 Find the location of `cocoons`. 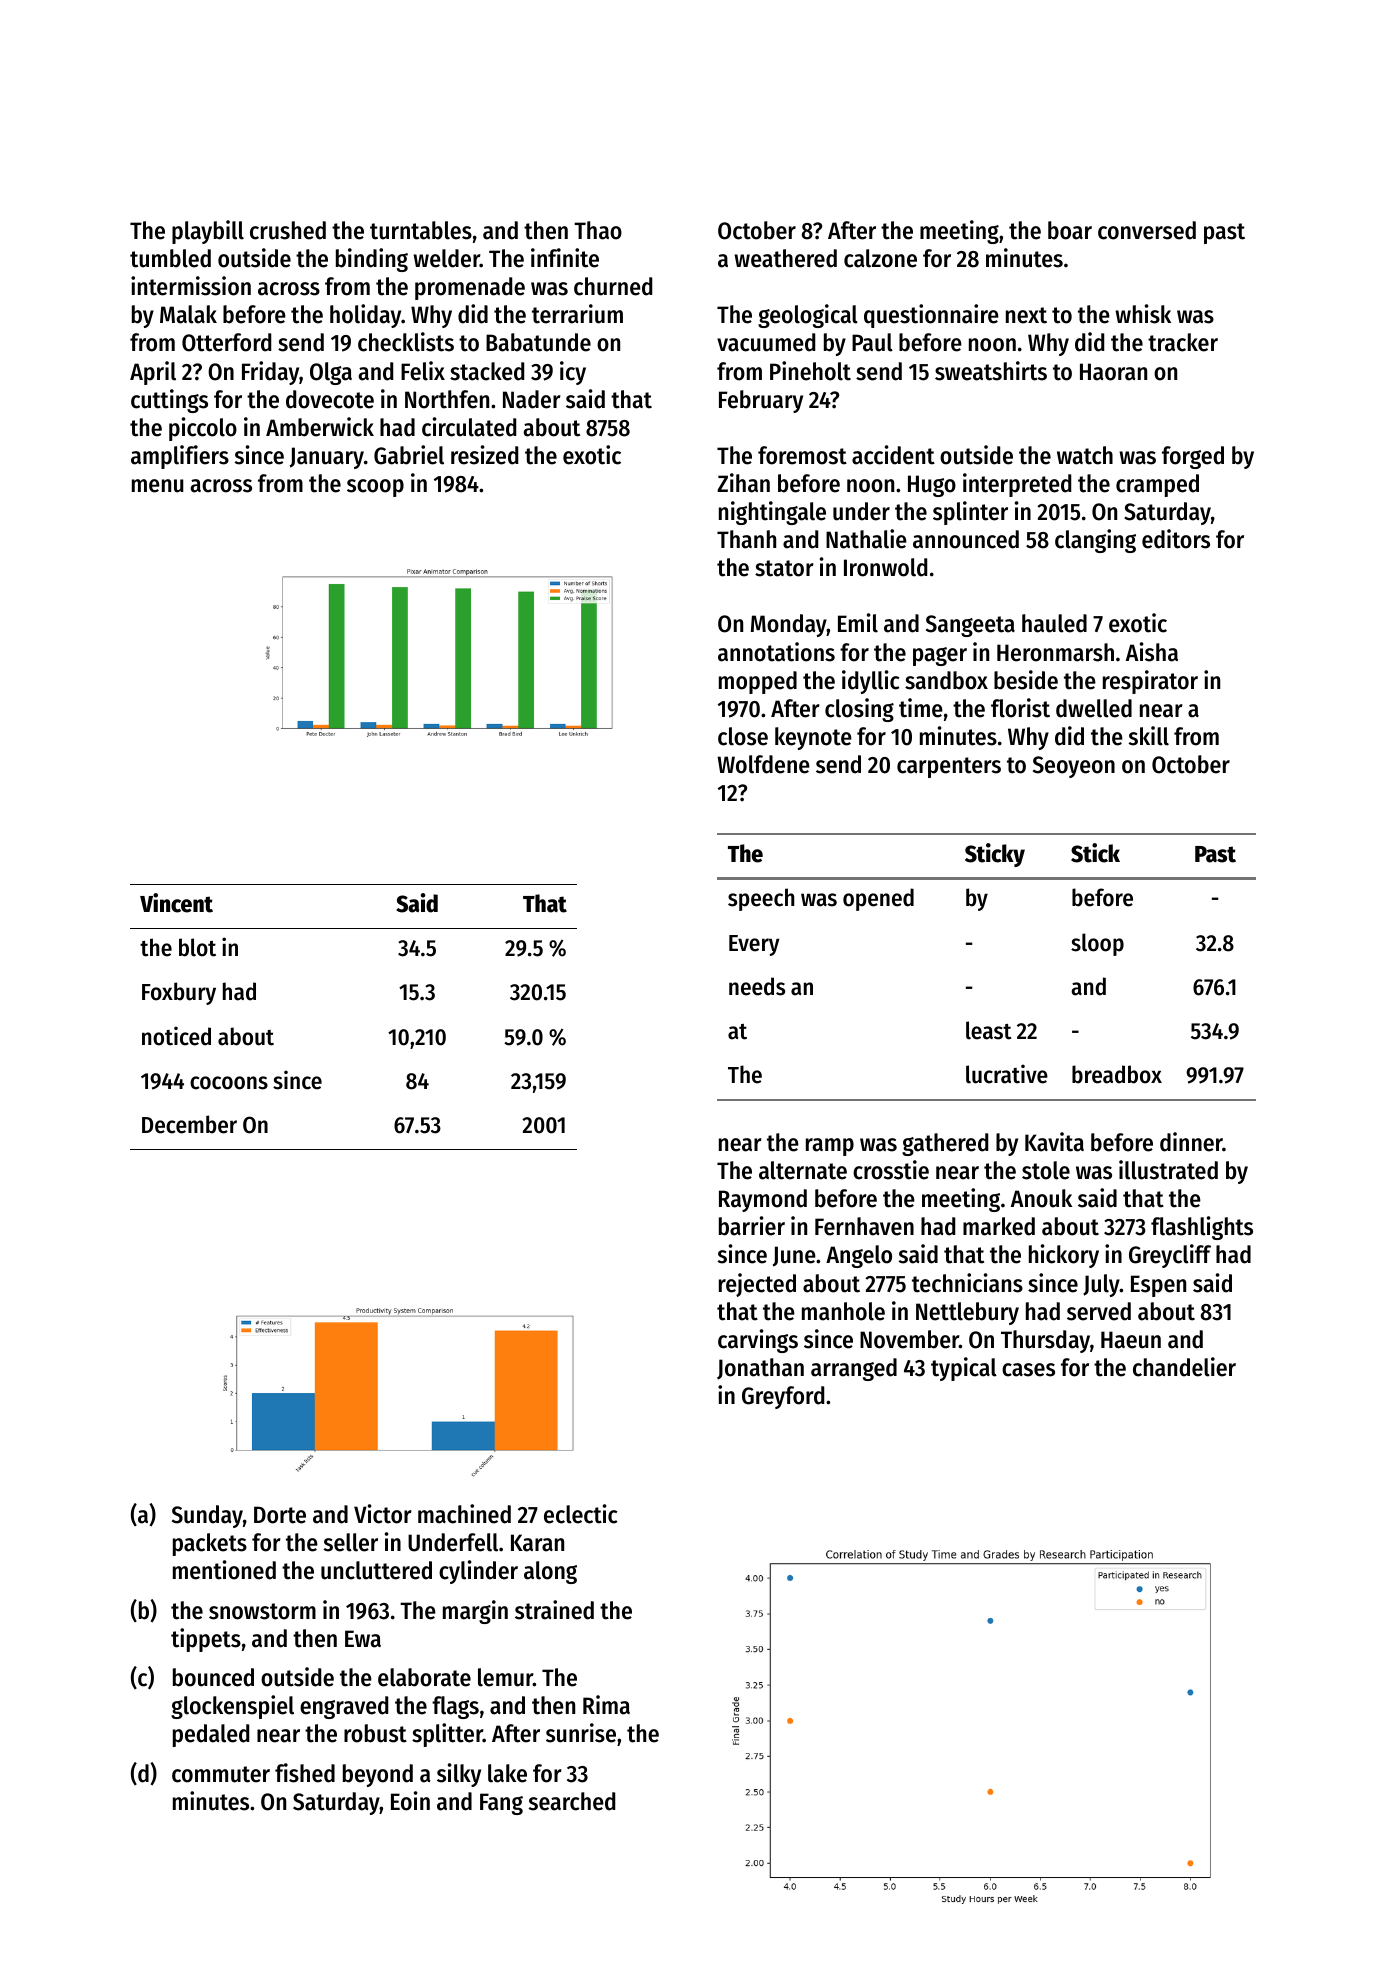

cocoons is located at coordinates (229, 1083).
